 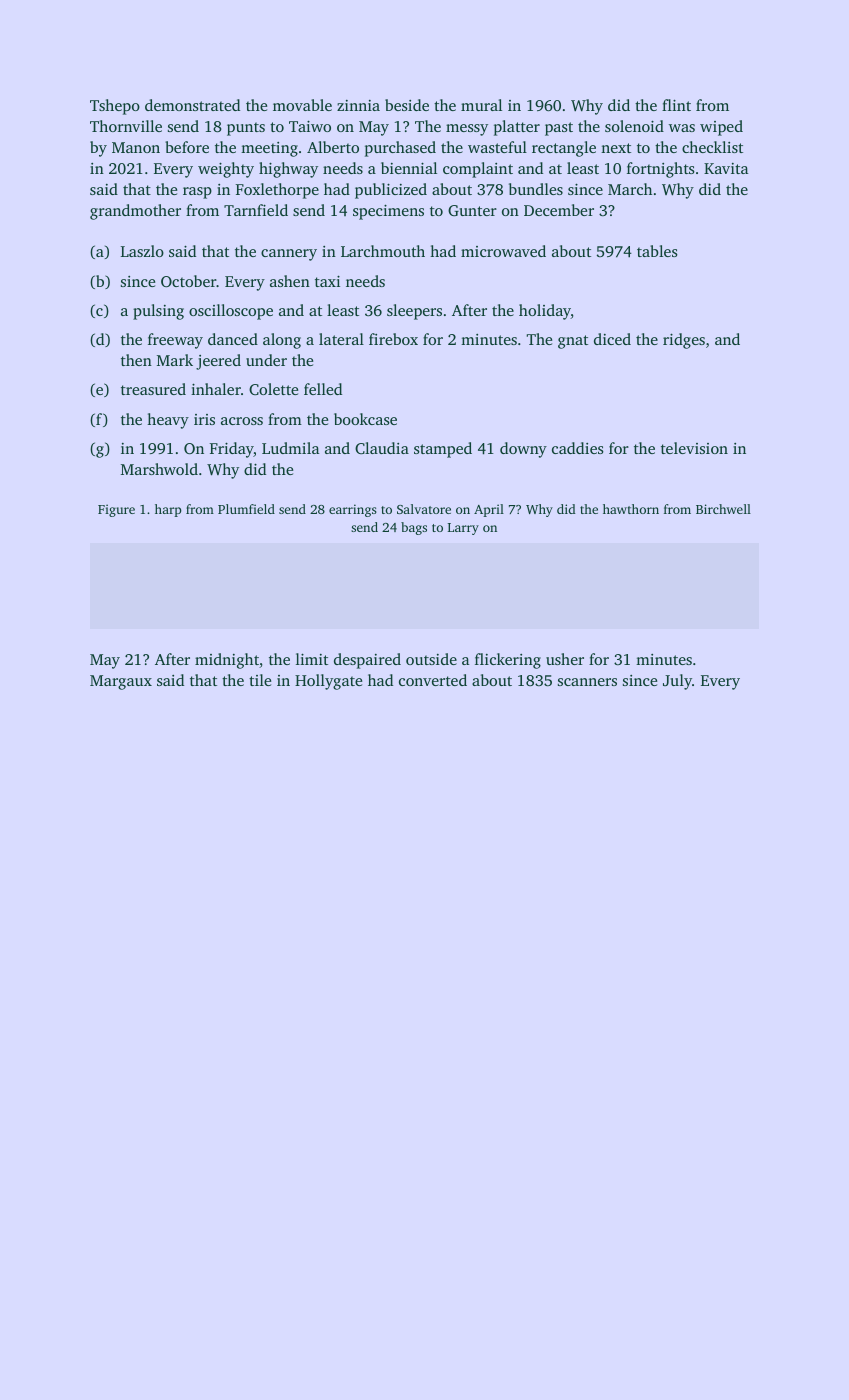 I want to click on caddies, so click(x=578, y=448).
